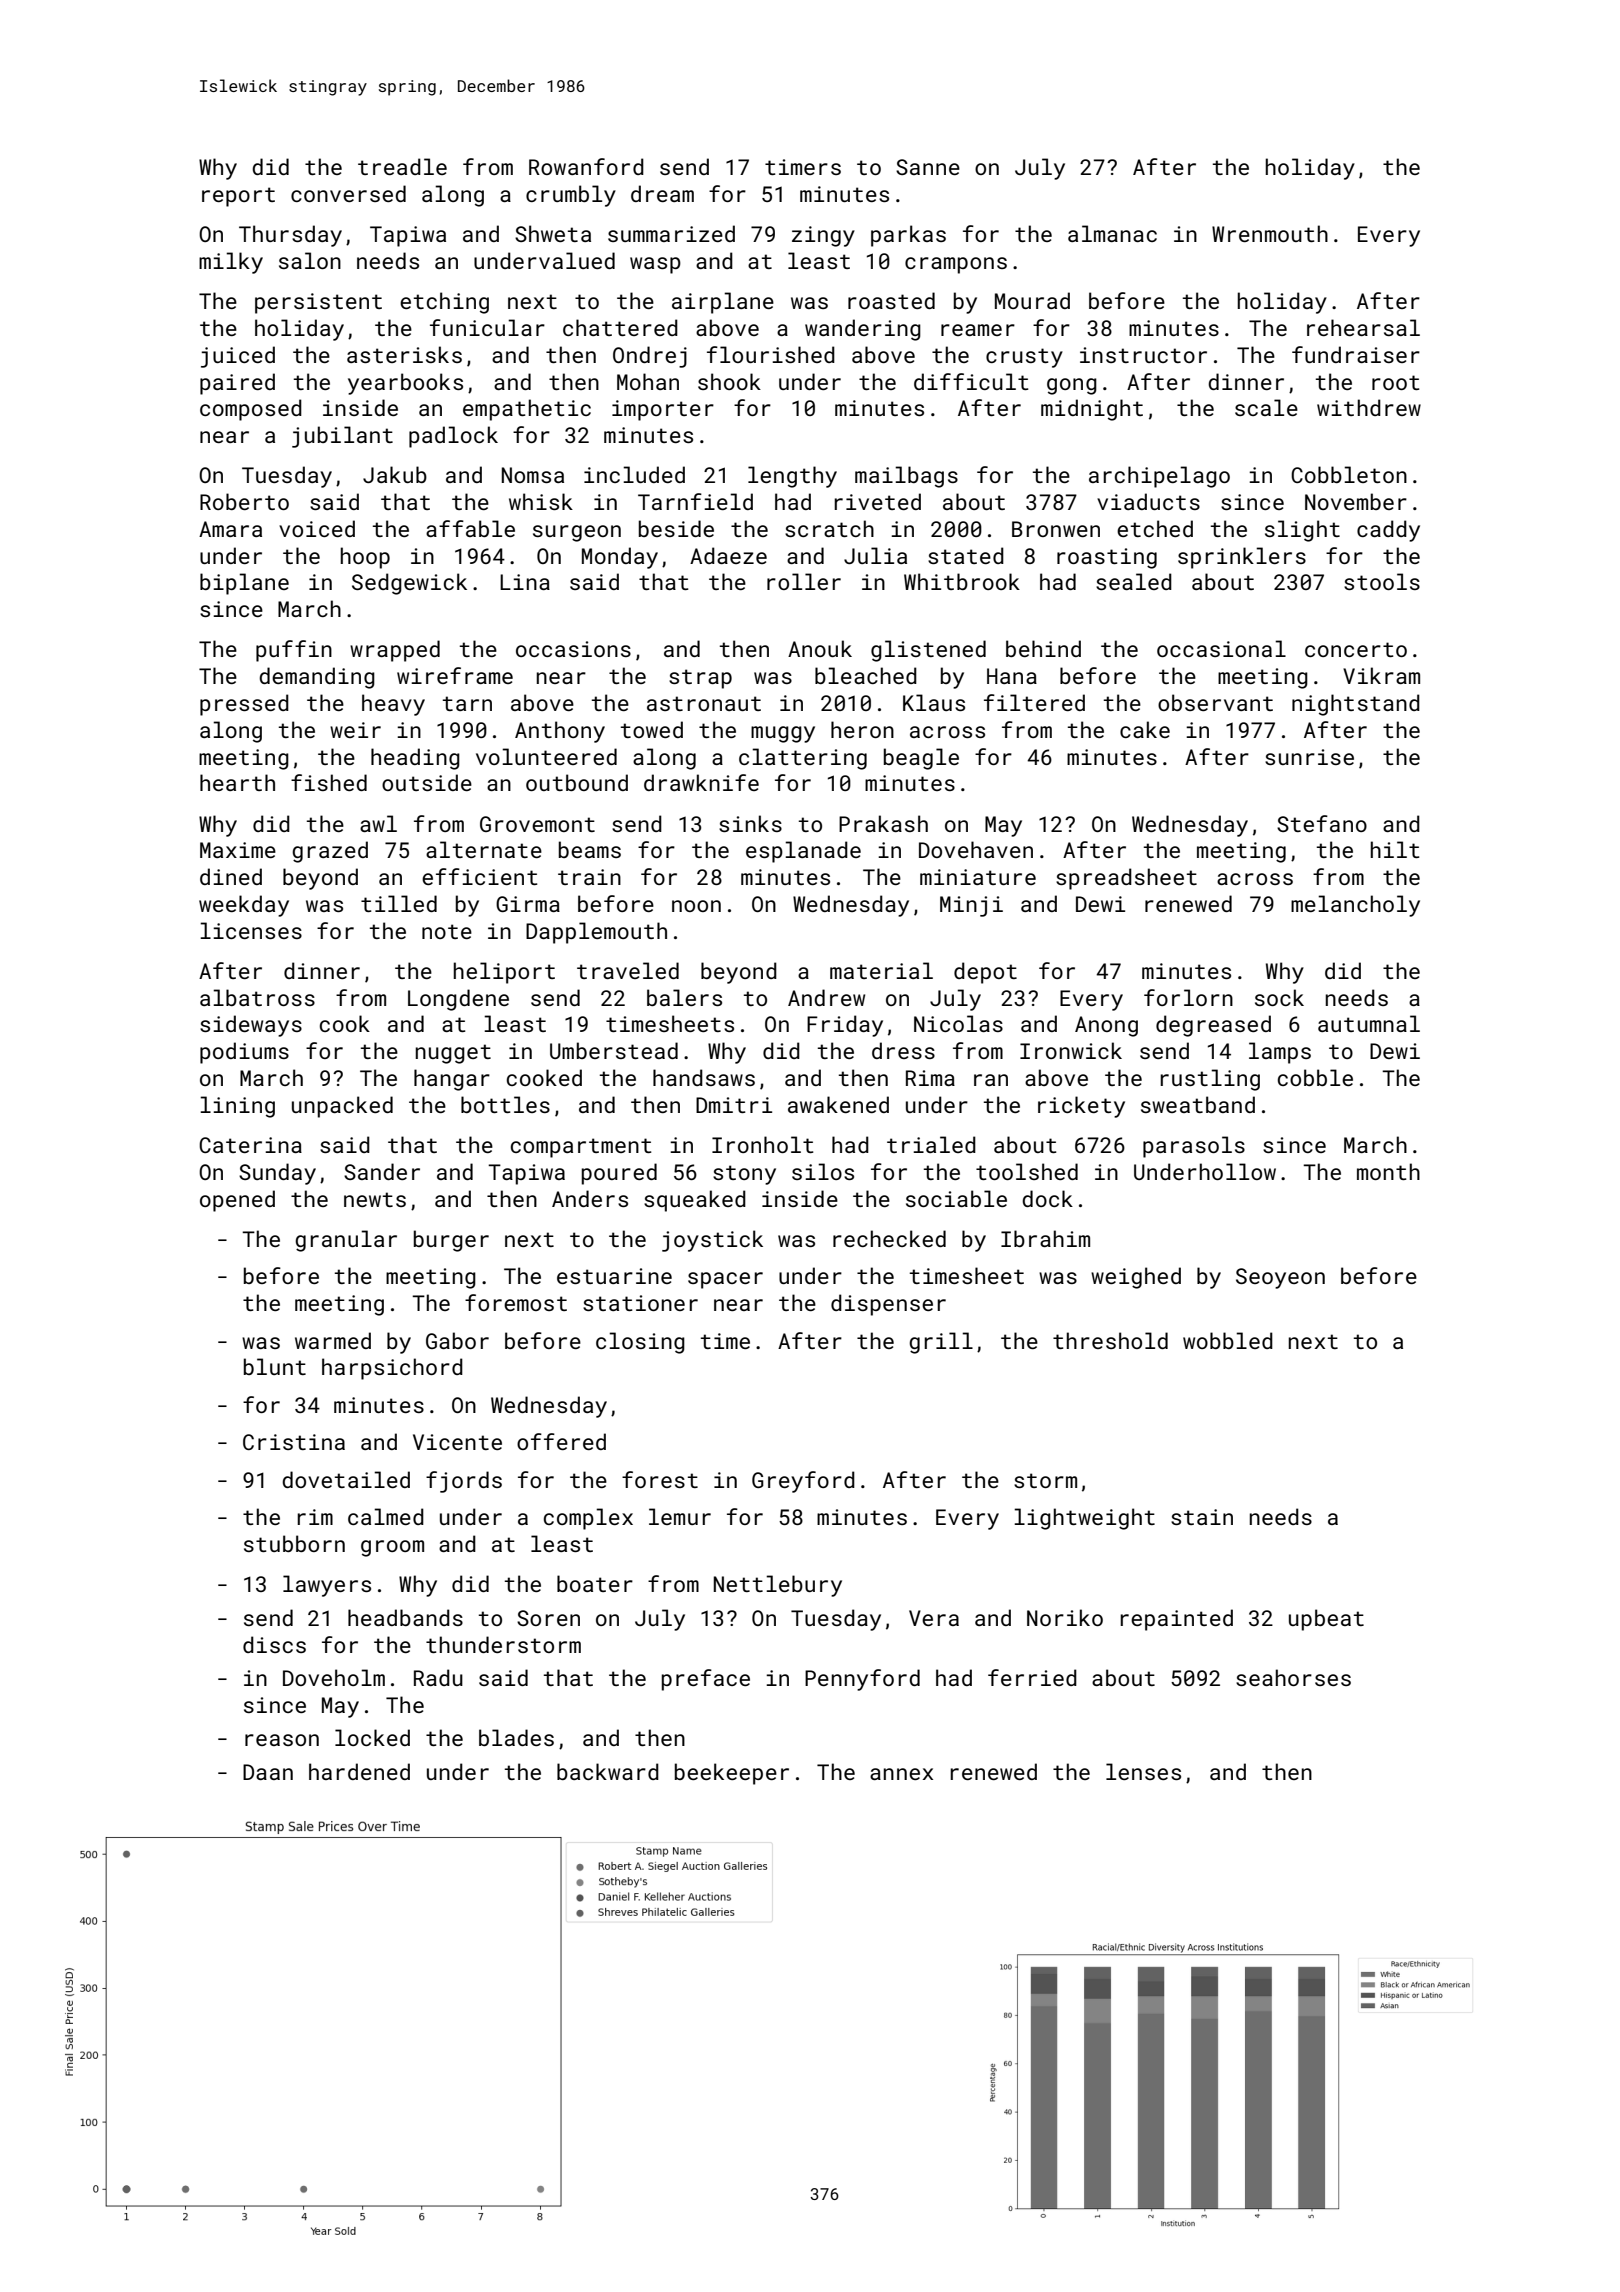 This page has height=2292, width=1620. What do you see at coordinates (862, 1680) in the page?
I see `Pennyford` at bounding box center [862, 1680].
